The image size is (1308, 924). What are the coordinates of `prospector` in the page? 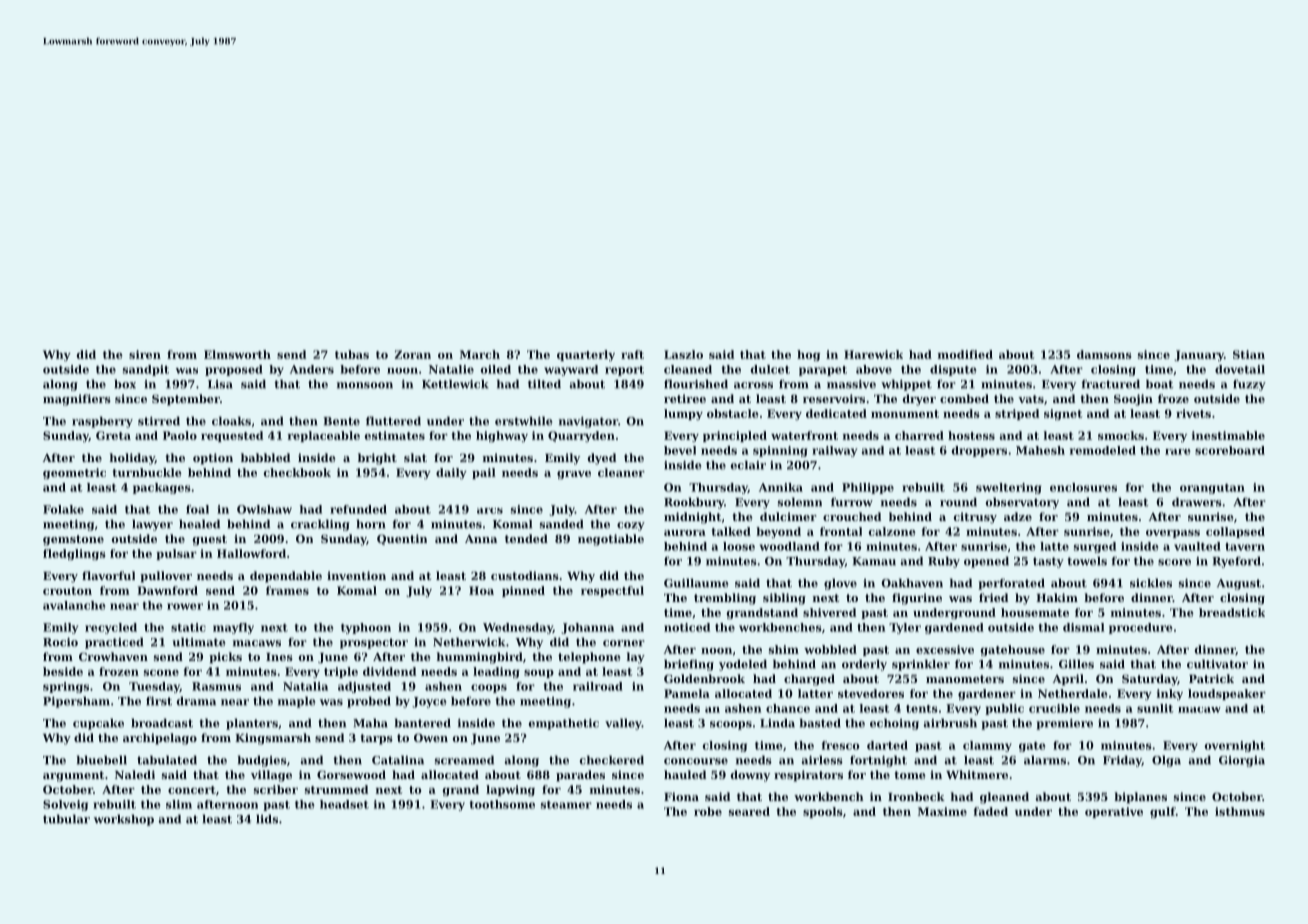 It's located at (374, 643).
